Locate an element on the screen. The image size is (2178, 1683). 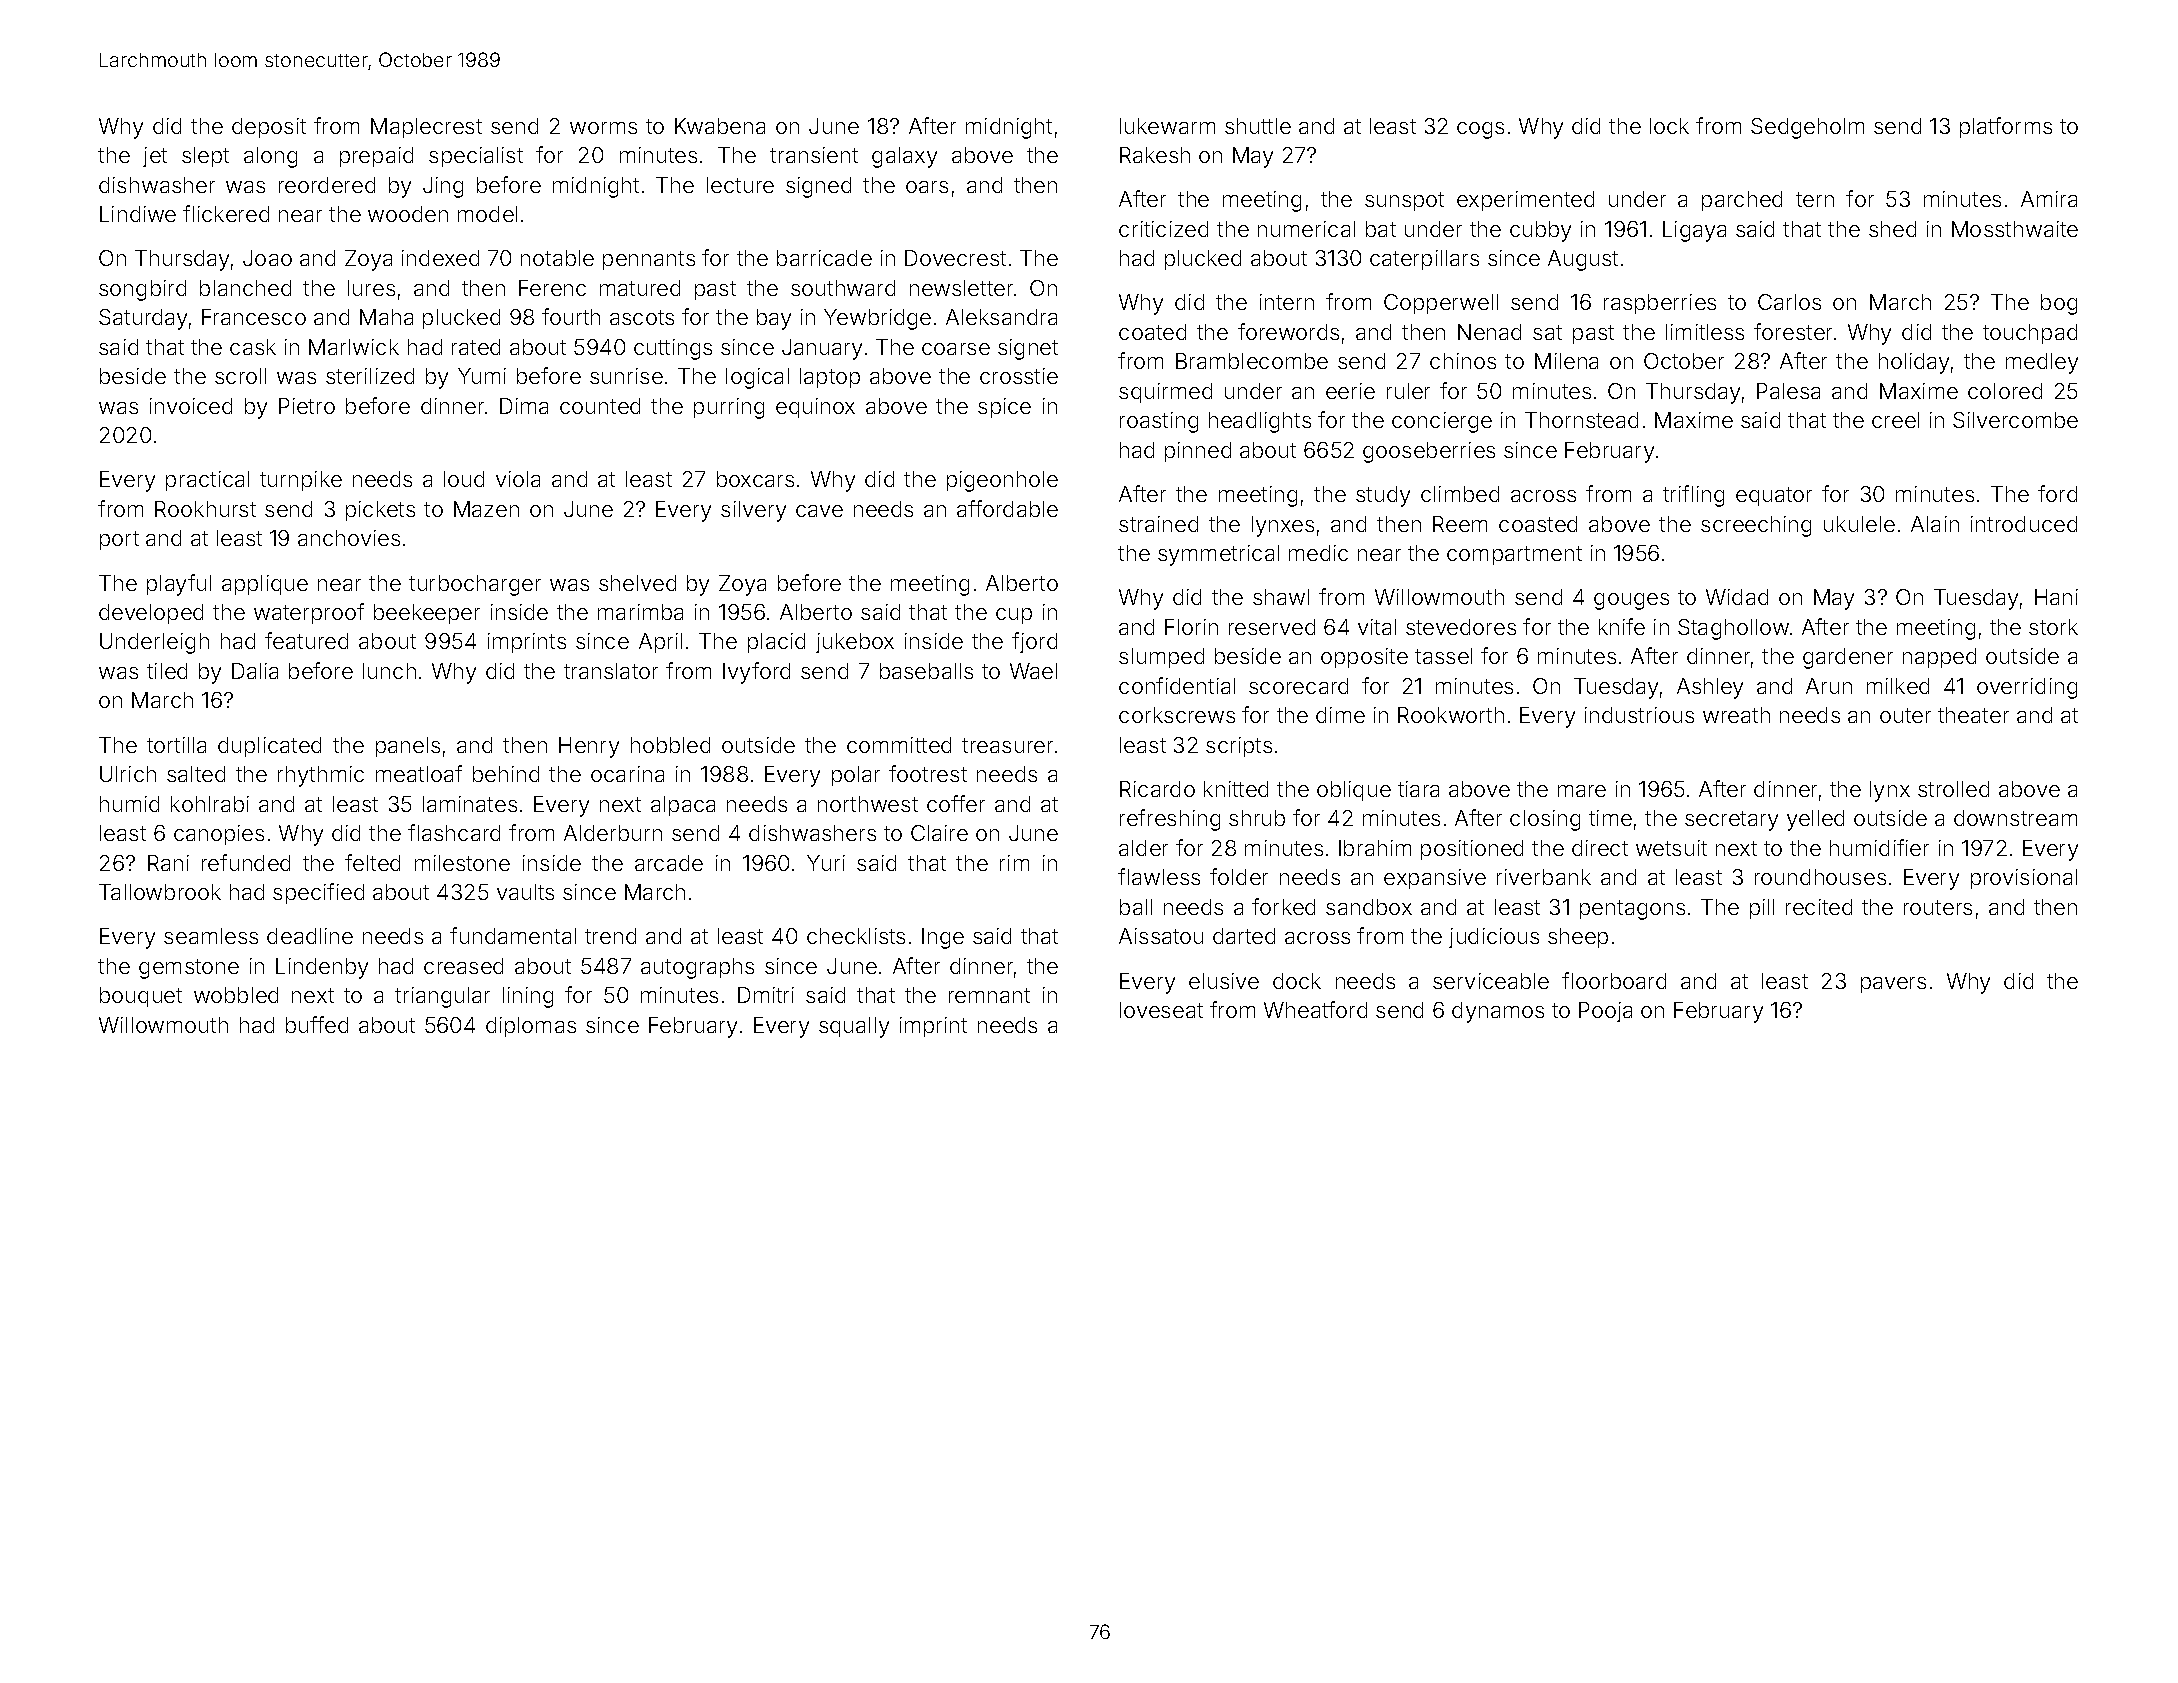
forewords is located at coordinates (1288, 331).
